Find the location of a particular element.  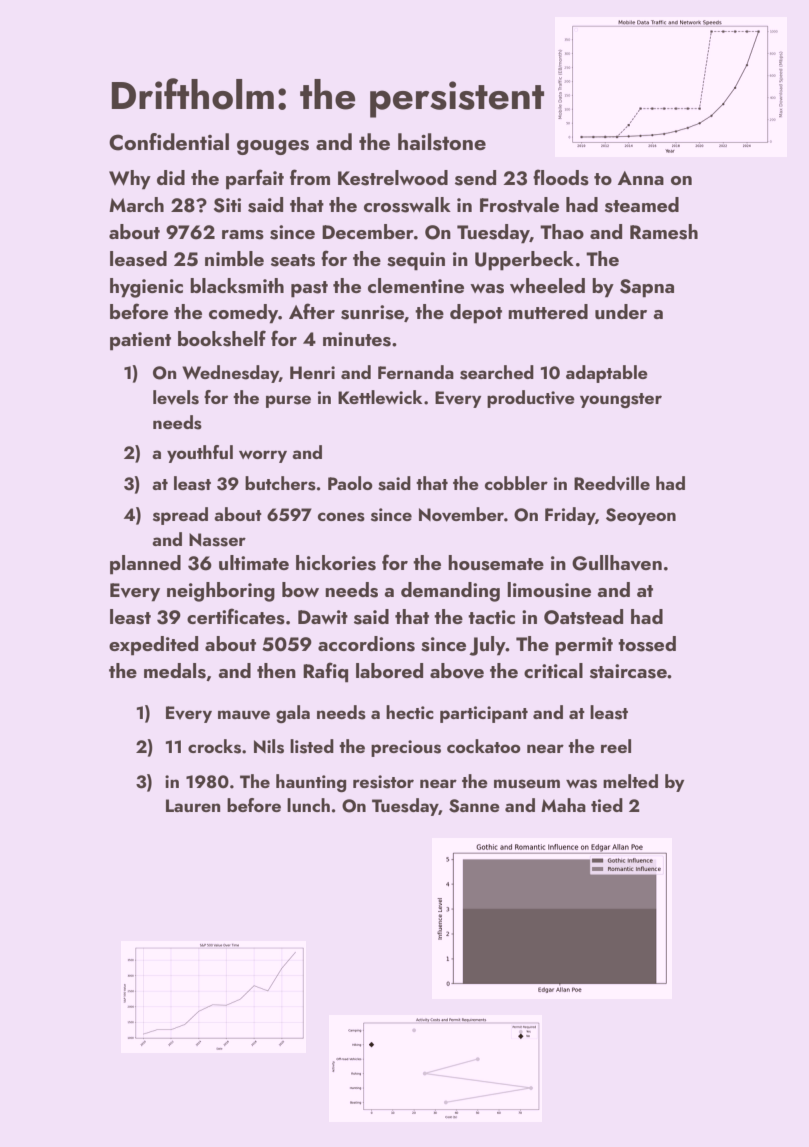

Gullhaven is located at coordinates (617, 563).
